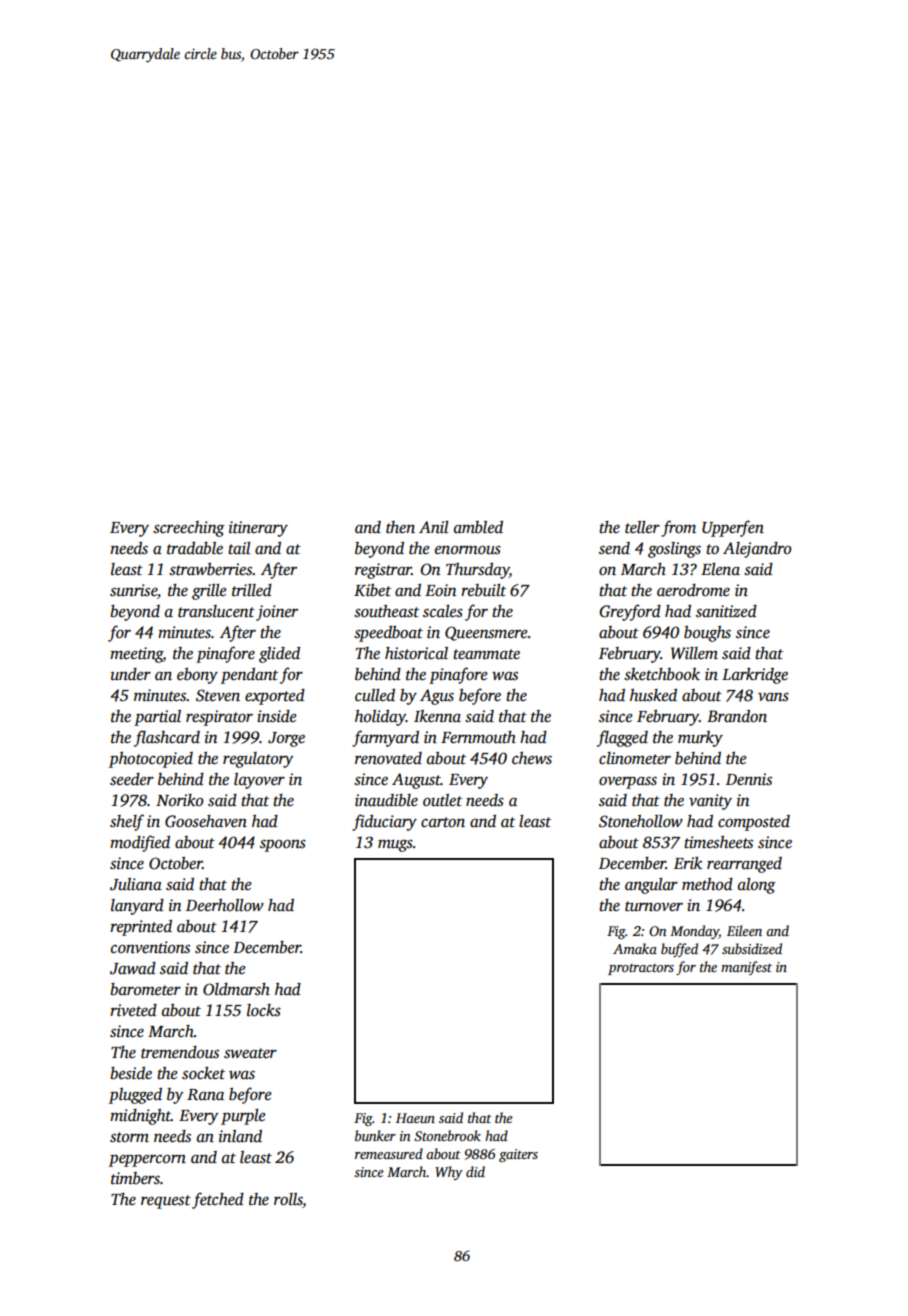 The image size is (908, 1316). What do you see at coordinates (679, 950) in the screenshot?
I see `buffed` at bounding box center [679, 950].
